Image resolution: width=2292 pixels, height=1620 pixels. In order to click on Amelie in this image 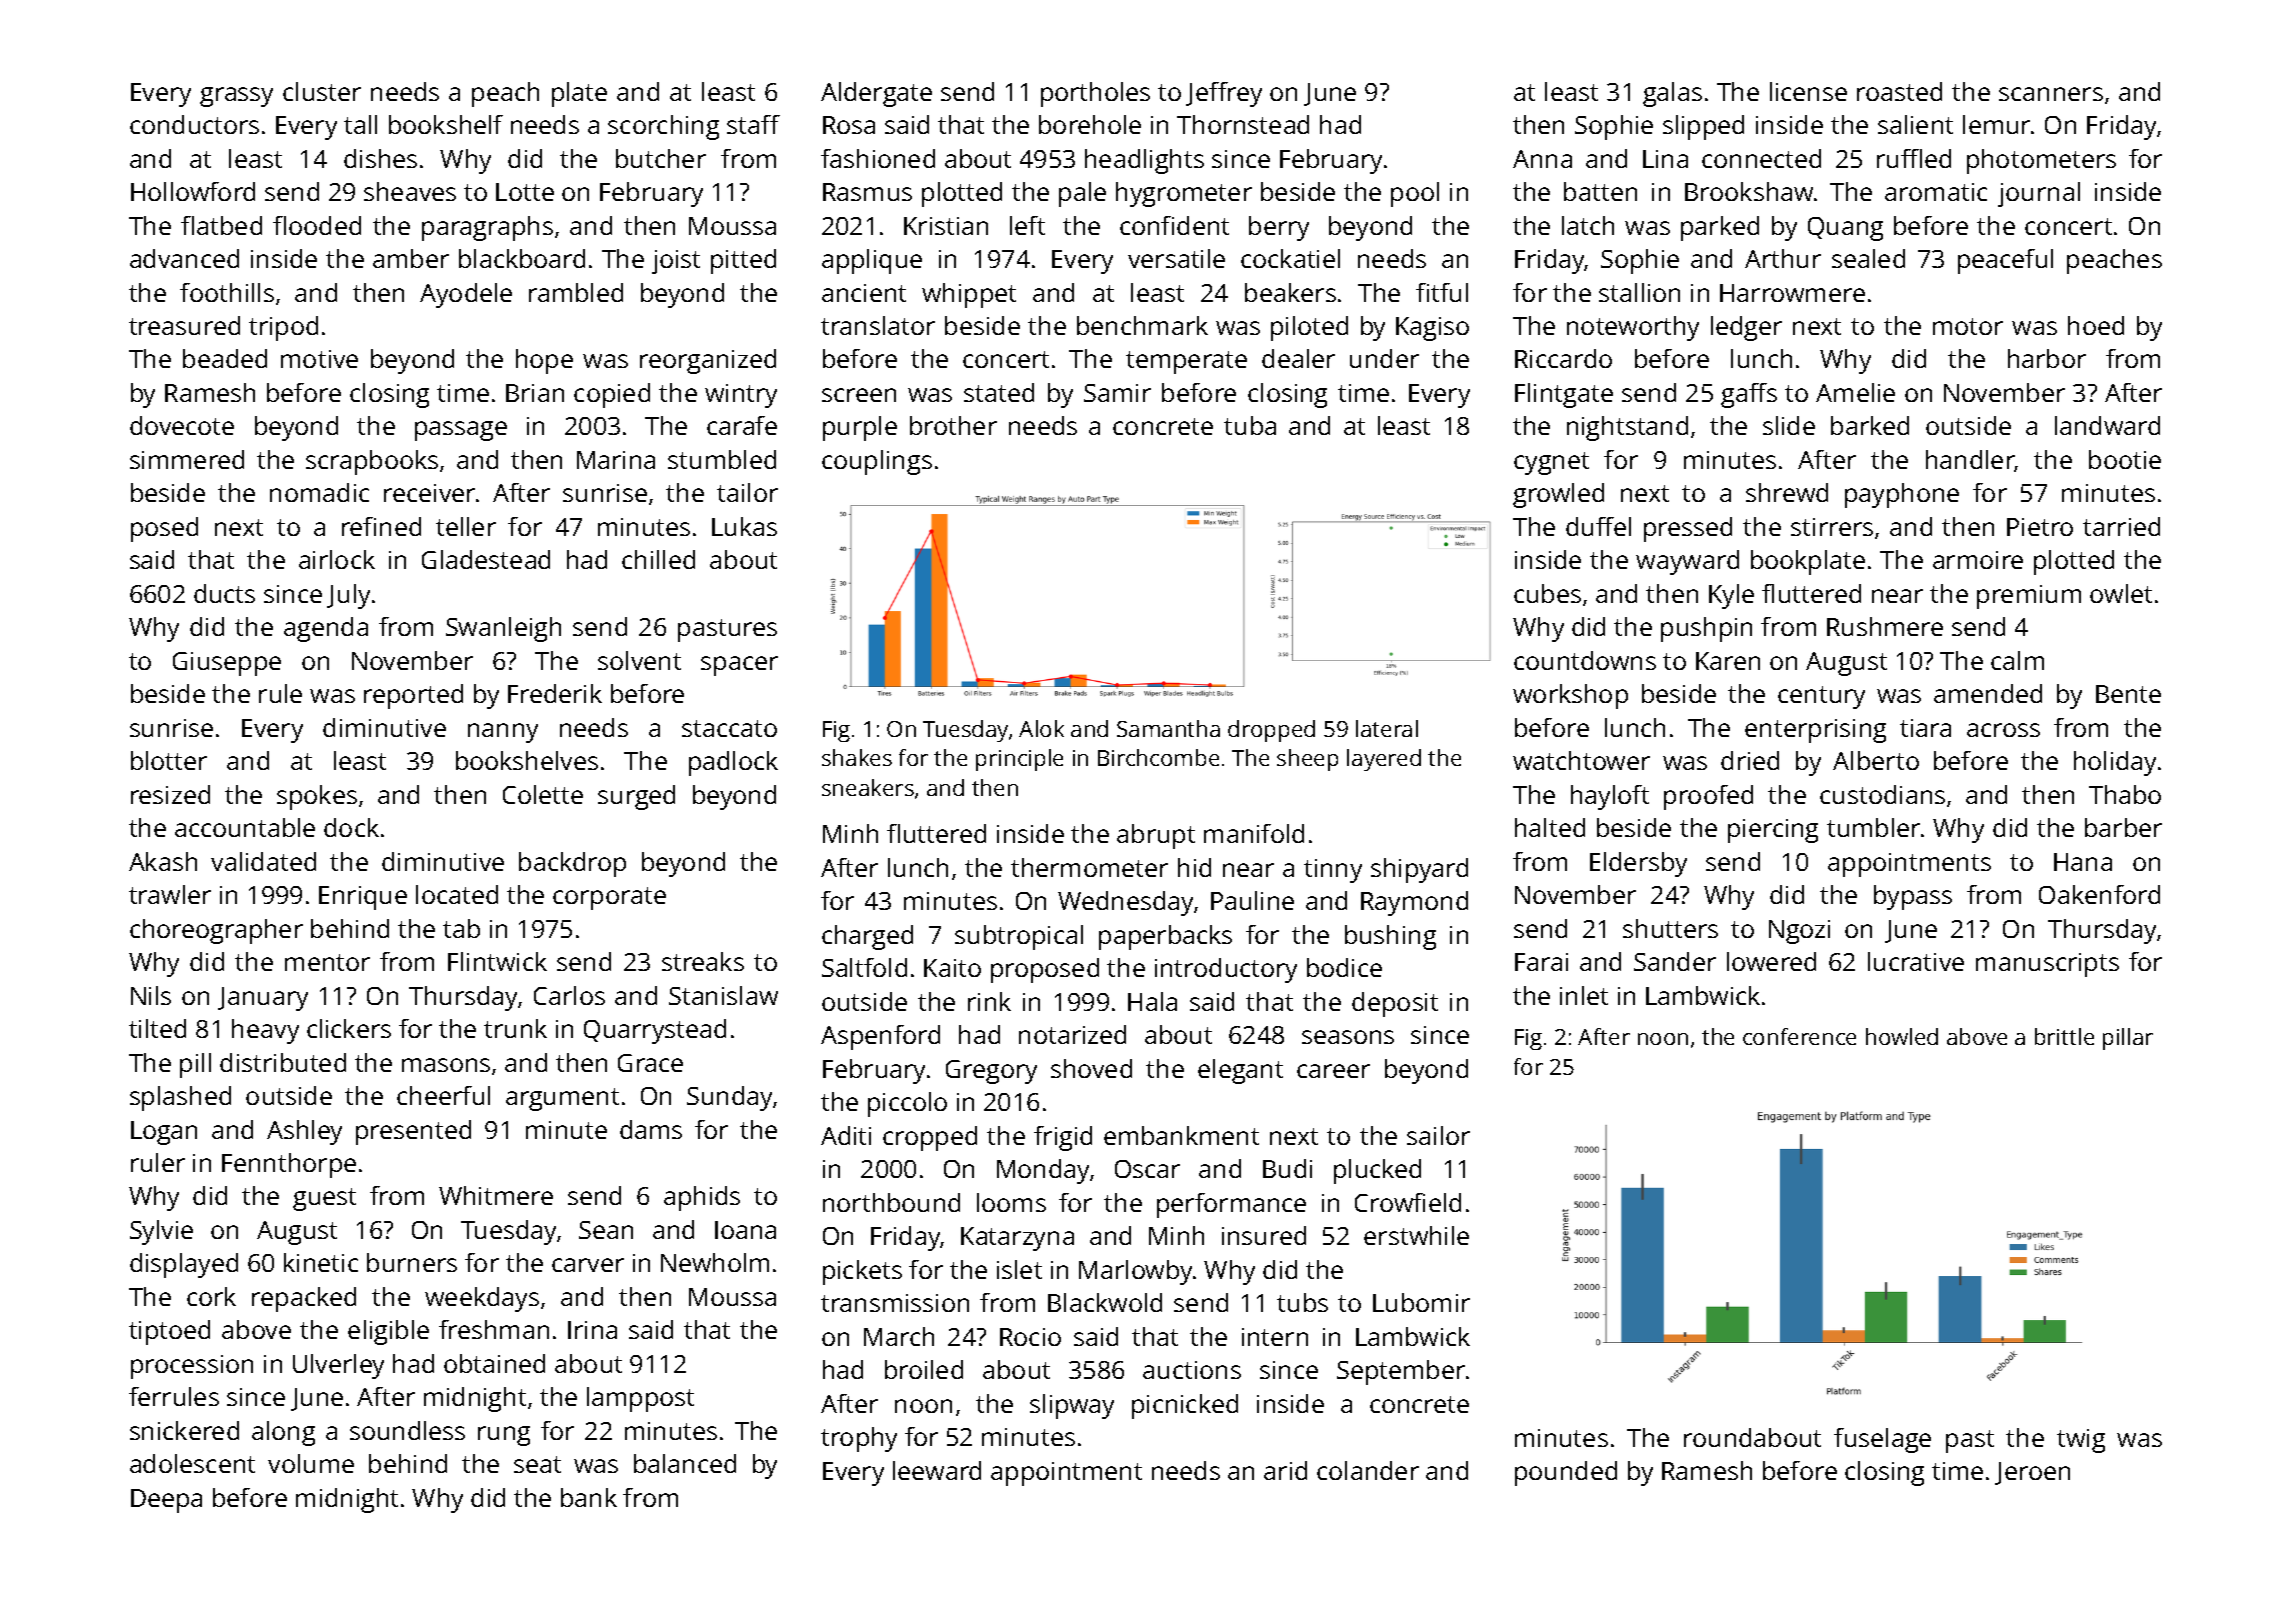, I will do `click(1855, 392)`.
